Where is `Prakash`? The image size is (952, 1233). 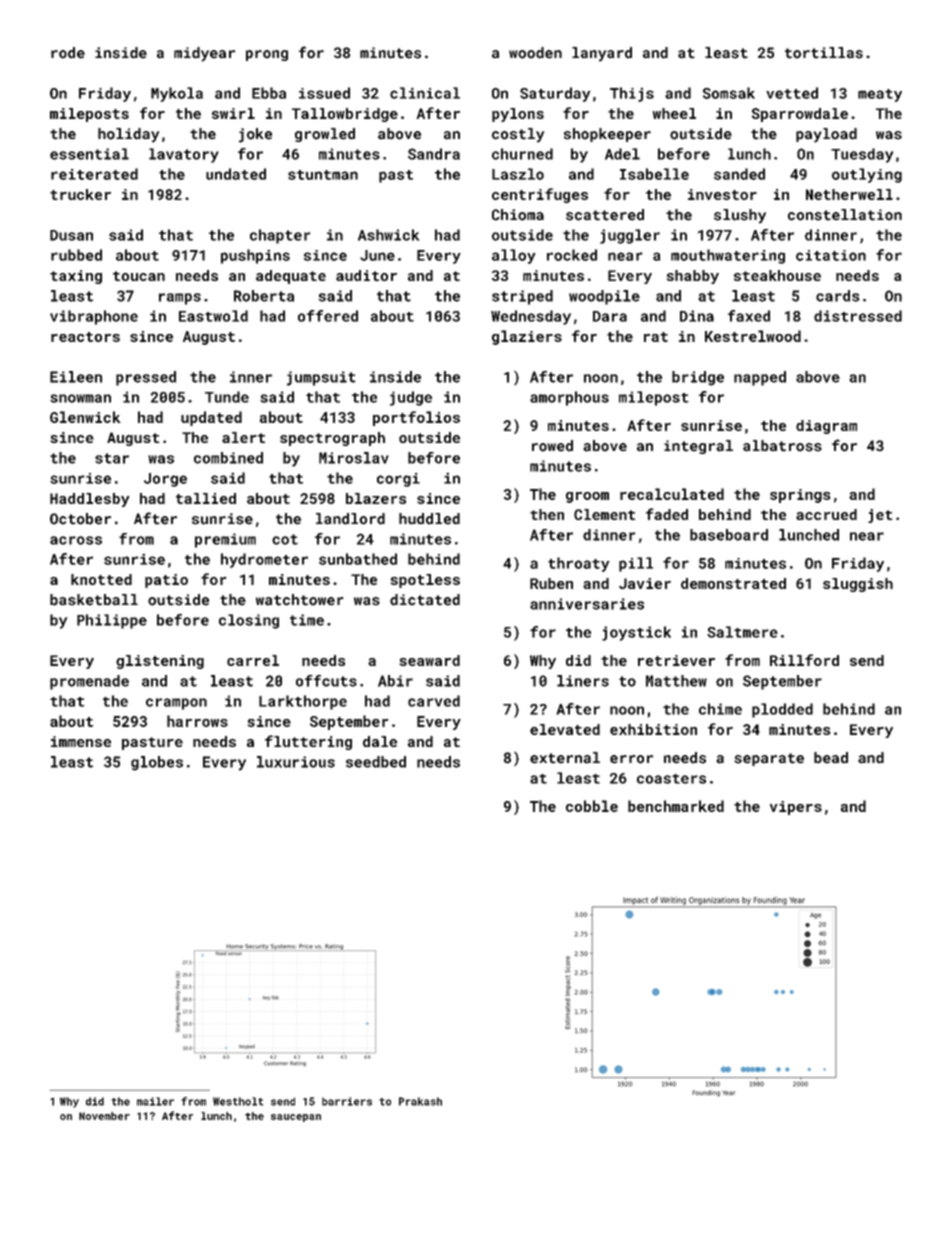
Prakash is located at coordinates (420, 1101).
